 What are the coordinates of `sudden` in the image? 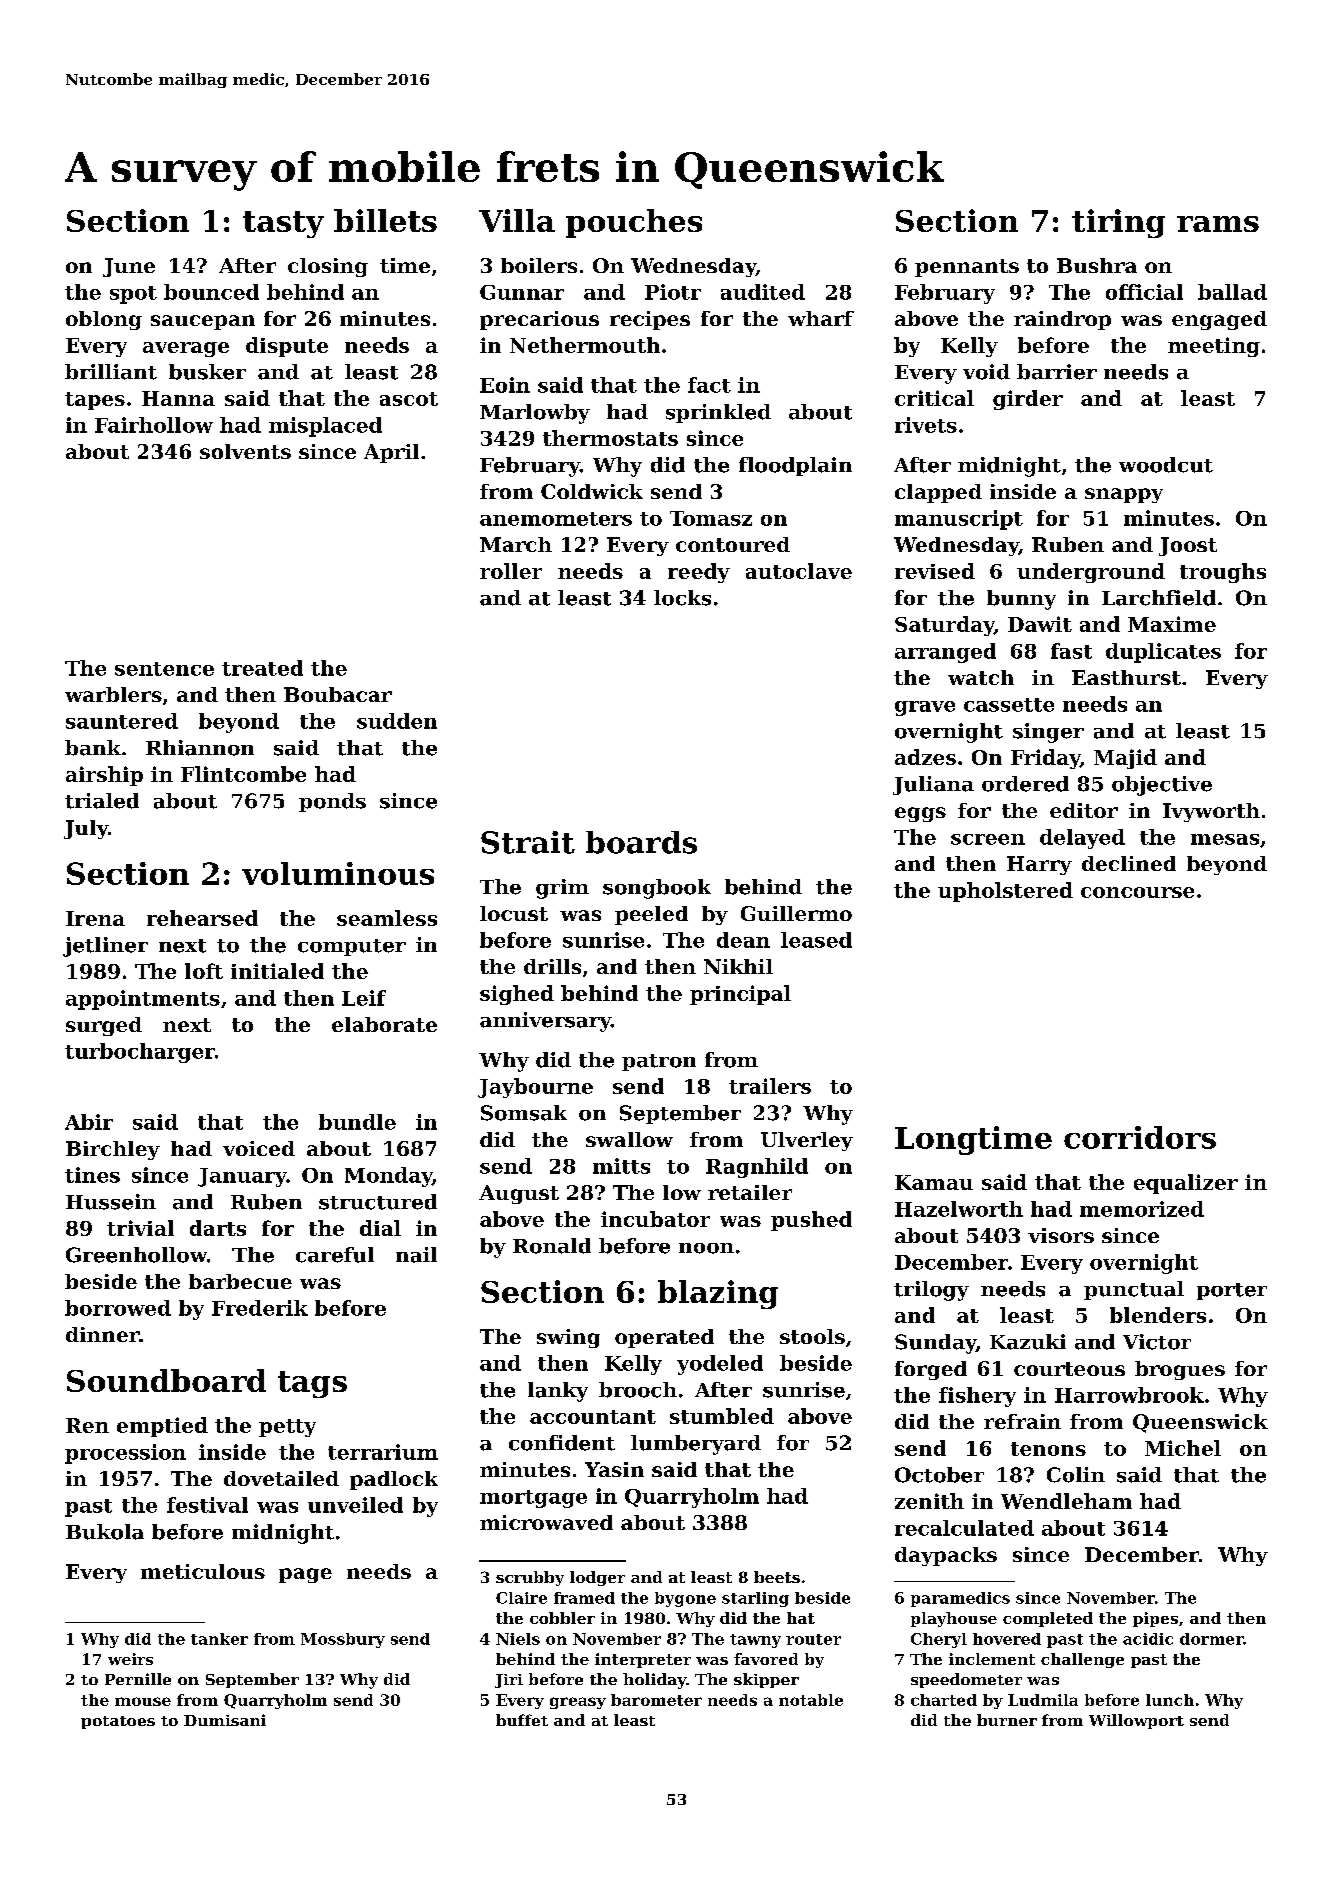 It's located at (397, 721).
